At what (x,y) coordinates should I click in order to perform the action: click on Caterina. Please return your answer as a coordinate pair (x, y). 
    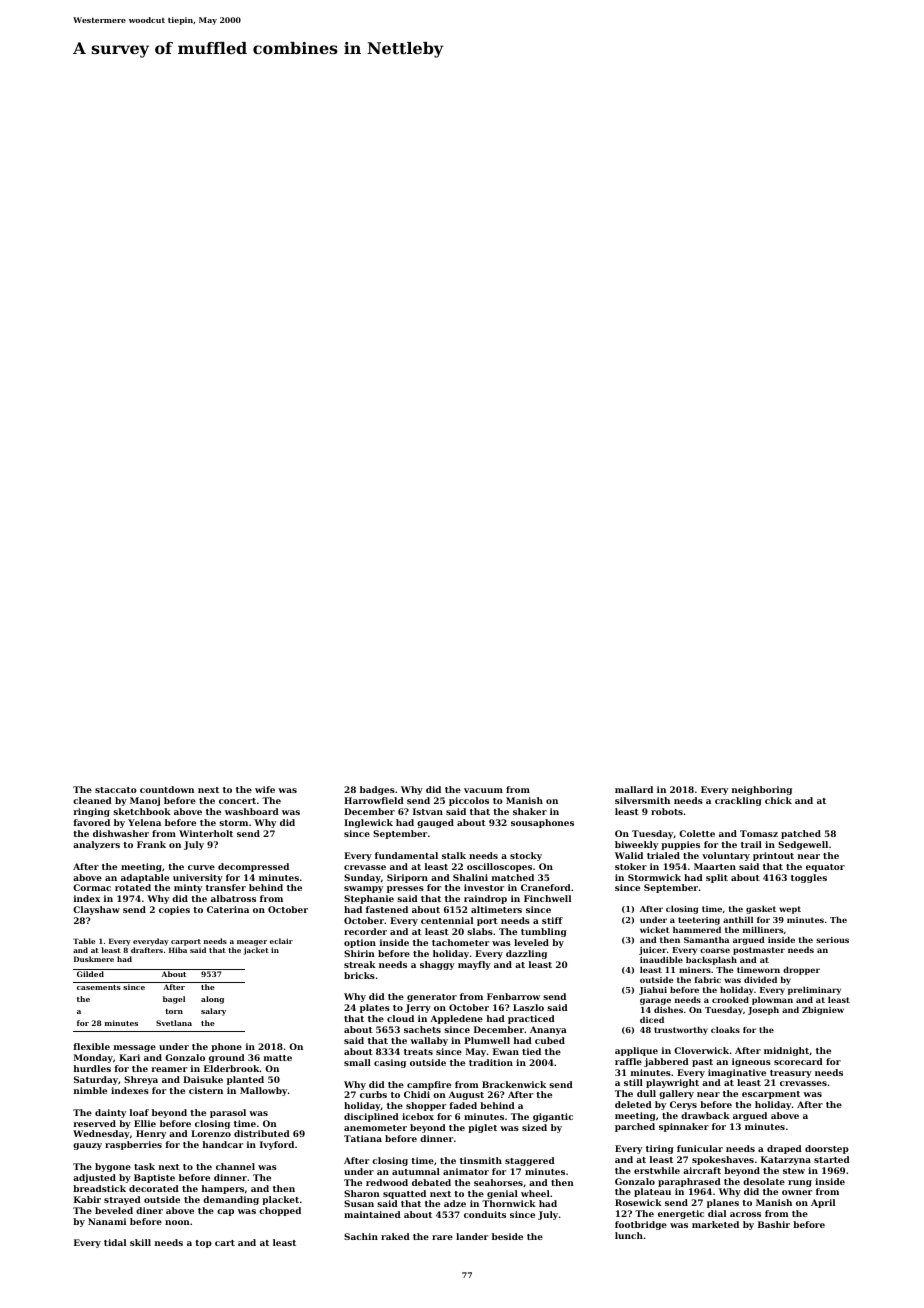
    Looking at the image, I should click on (228, 909).
